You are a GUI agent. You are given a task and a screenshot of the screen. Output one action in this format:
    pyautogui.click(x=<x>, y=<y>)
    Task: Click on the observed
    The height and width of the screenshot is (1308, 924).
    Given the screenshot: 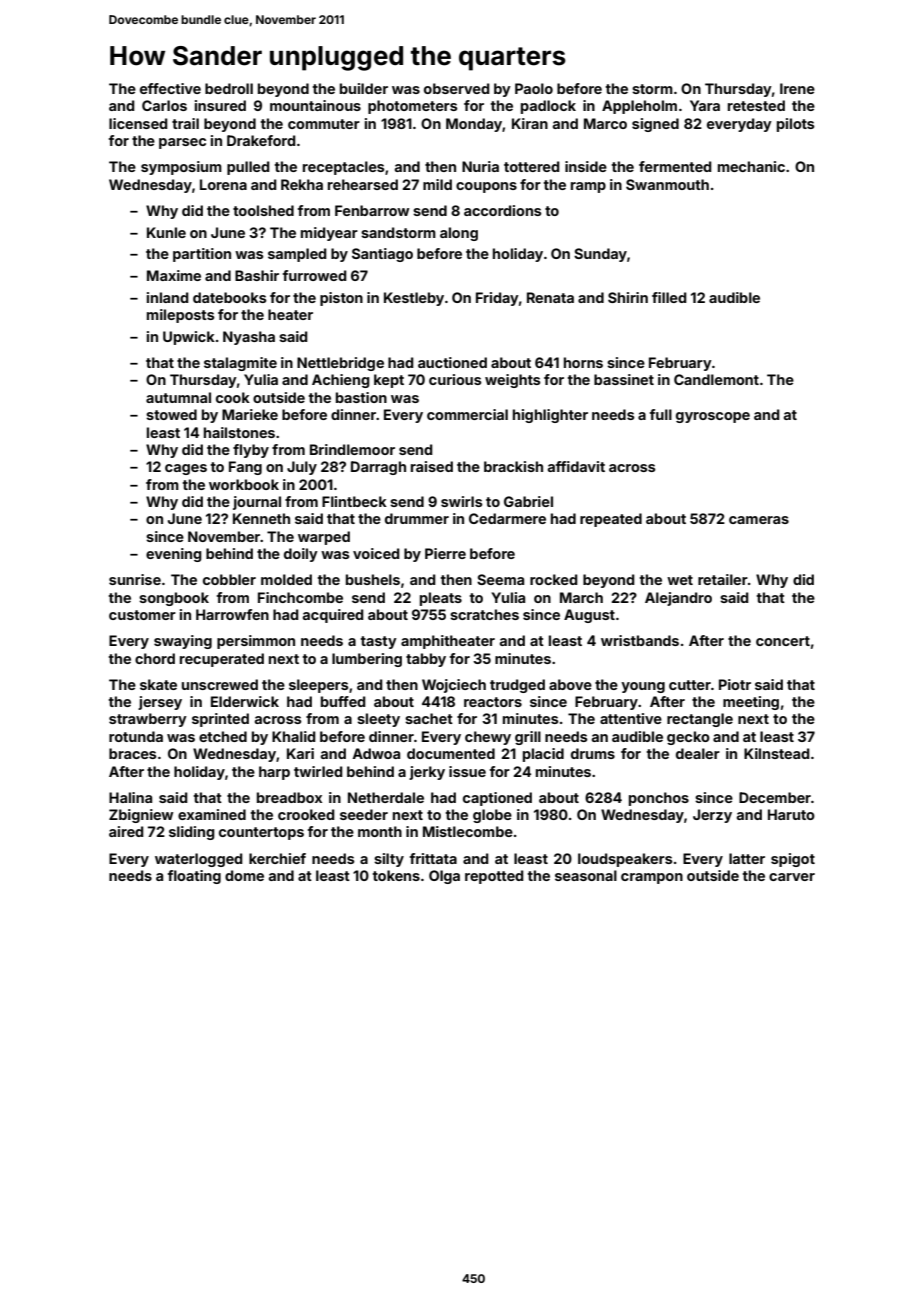 What is the action you would take?
    pyautogui.click(x=457, y=88)
